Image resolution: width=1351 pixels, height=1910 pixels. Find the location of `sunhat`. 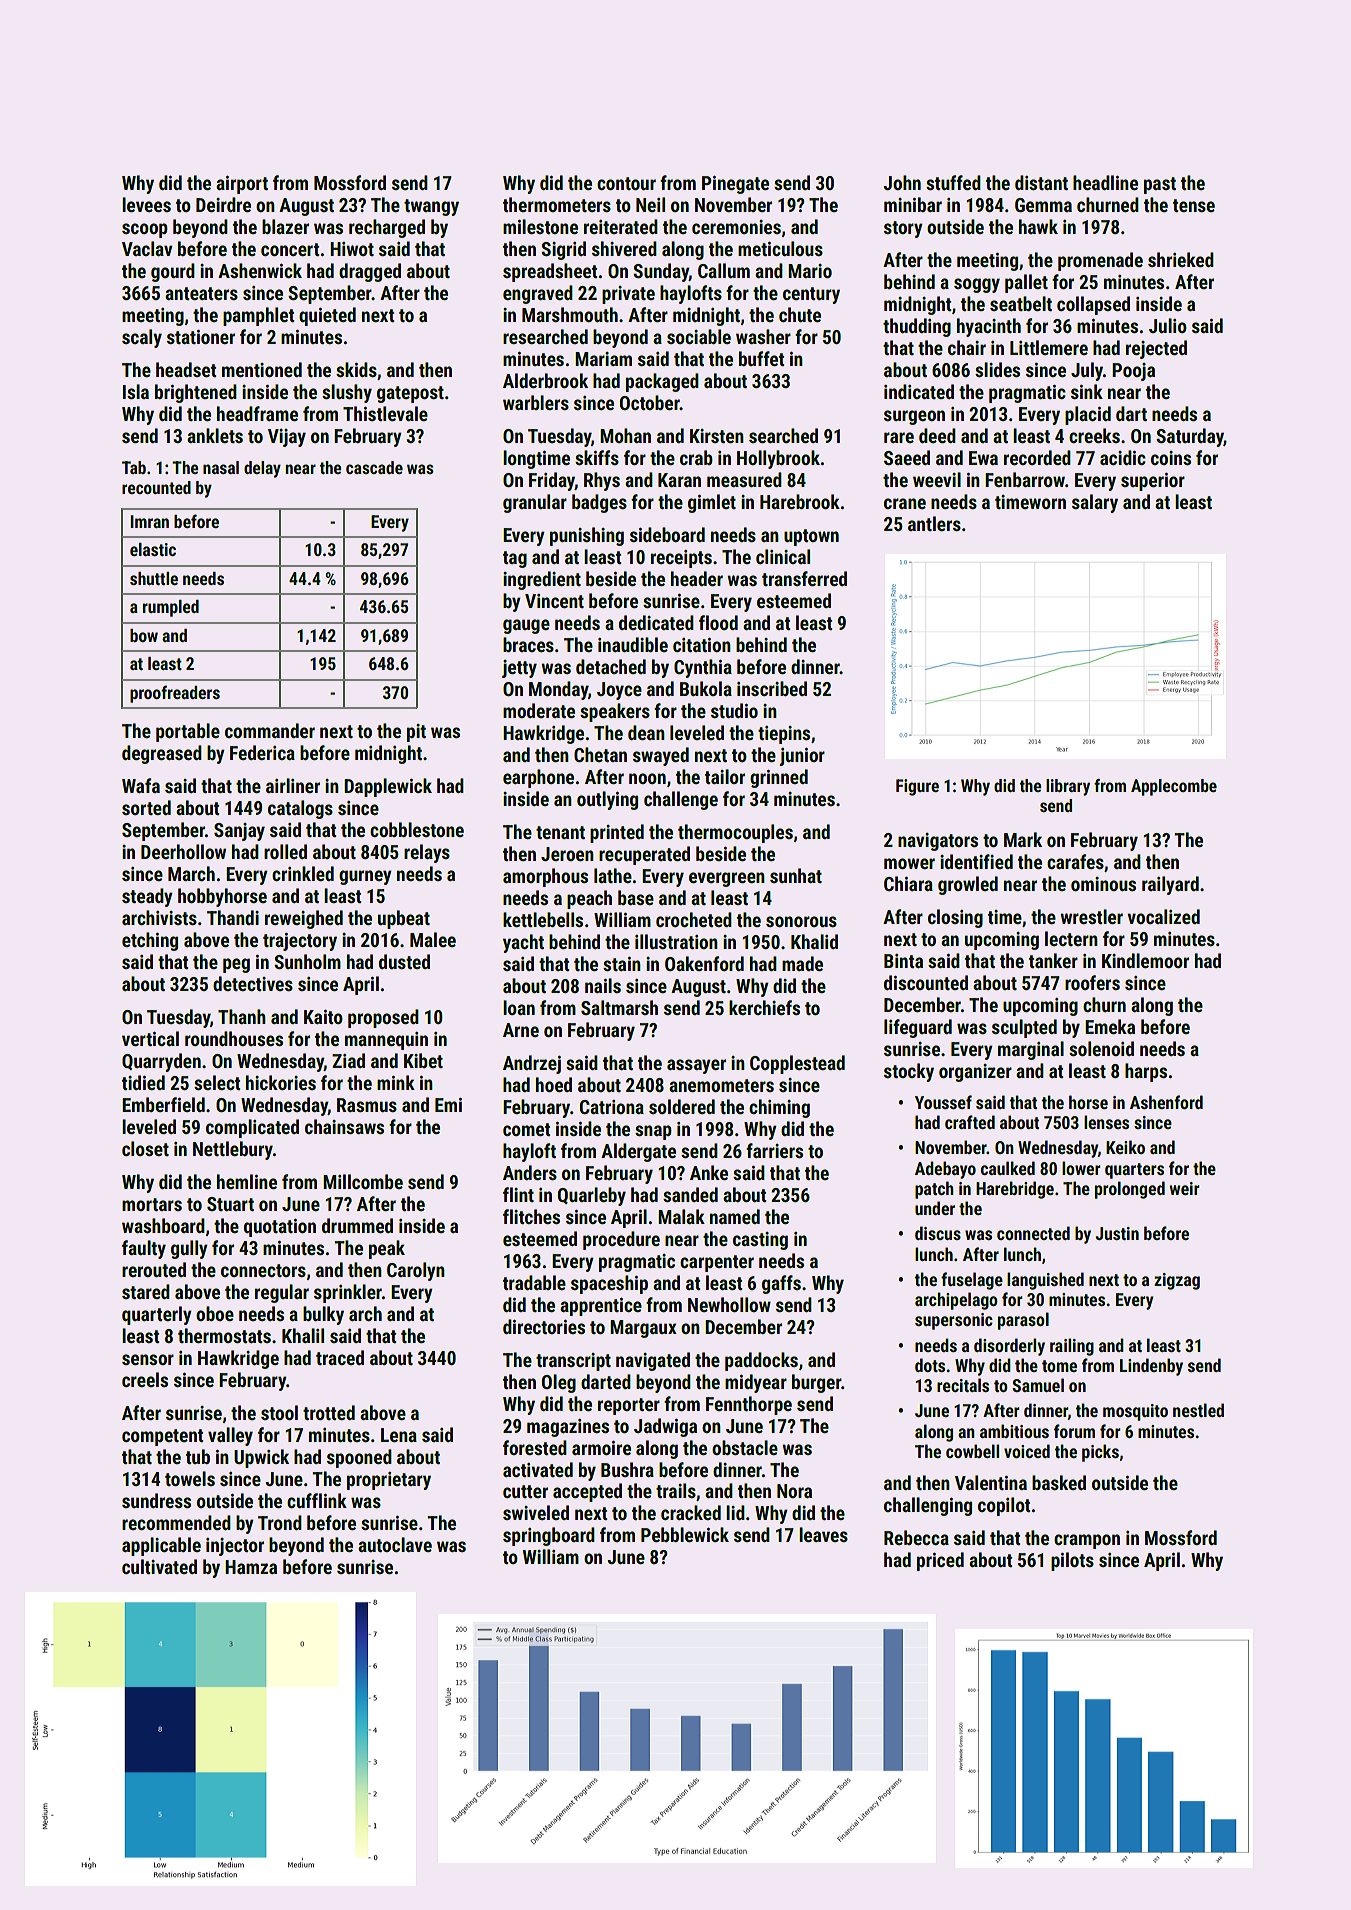

sunhat is located at coordinates (796, 875).
